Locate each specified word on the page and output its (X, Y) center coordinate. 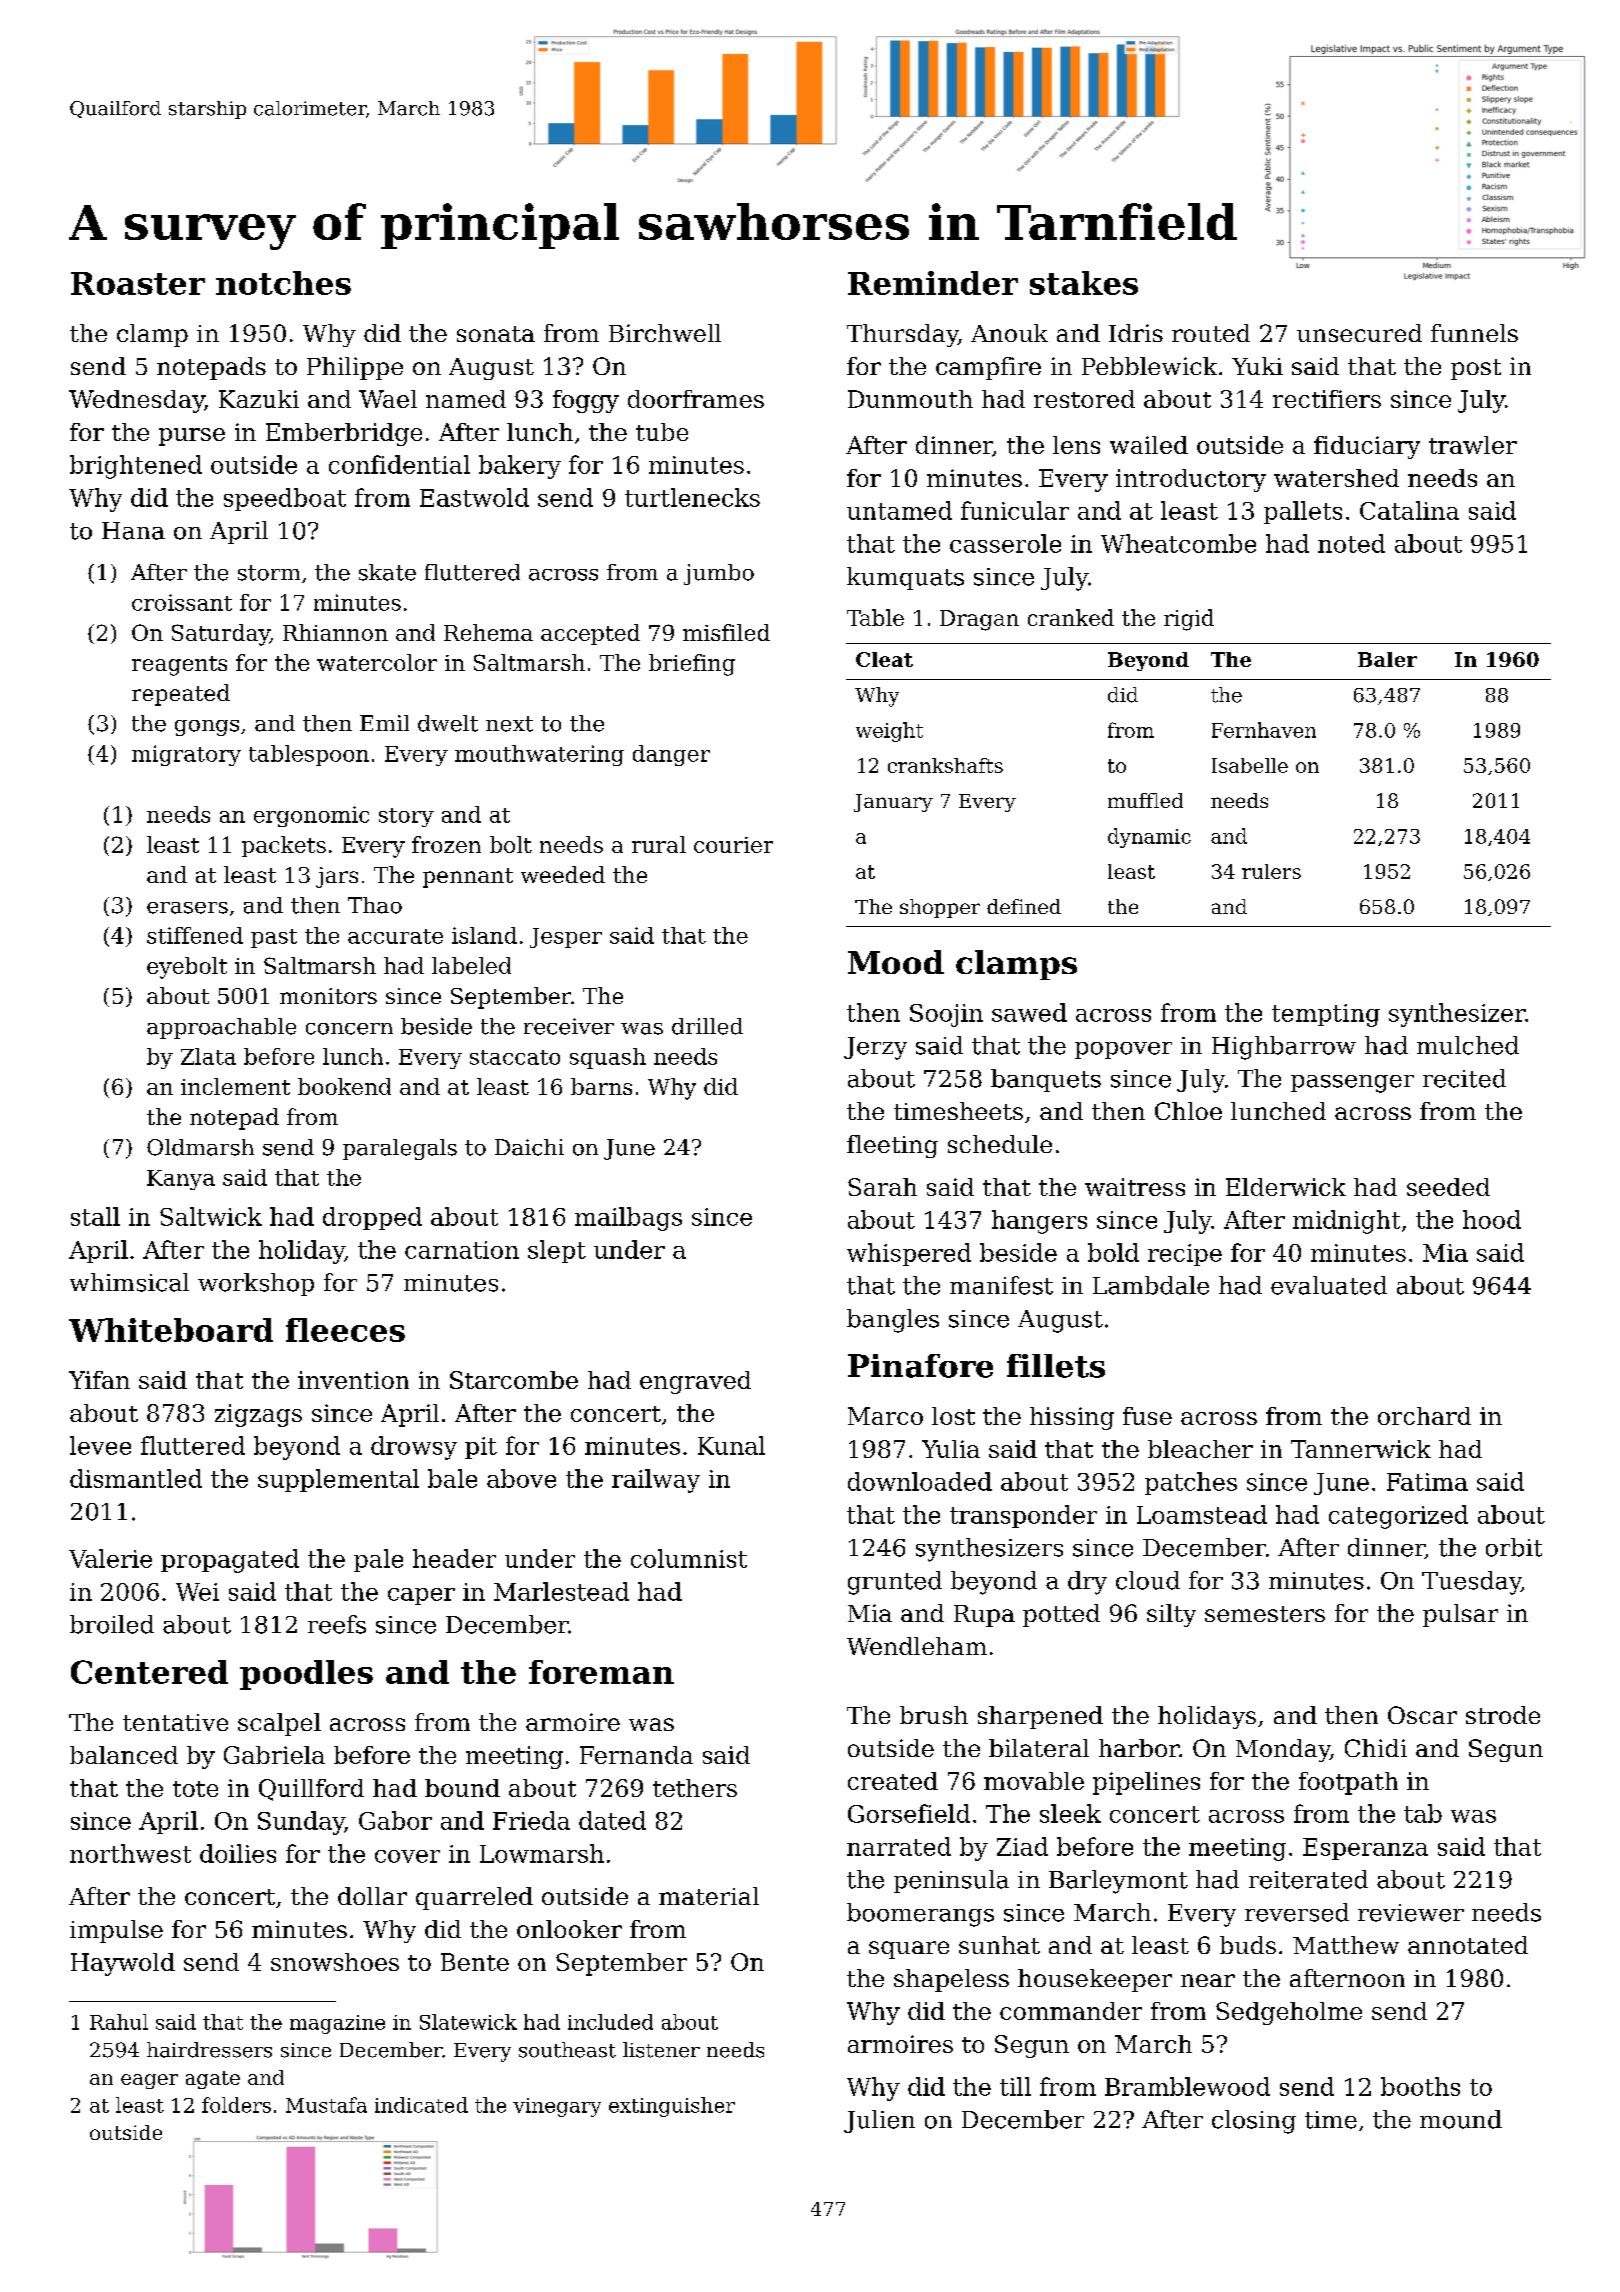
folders (236, 2105)
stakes (1084, 283)
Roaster (138, 283)
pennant (468, 878)
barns (601, 1086)
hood (1492, 1219)
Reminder (933, 283)
